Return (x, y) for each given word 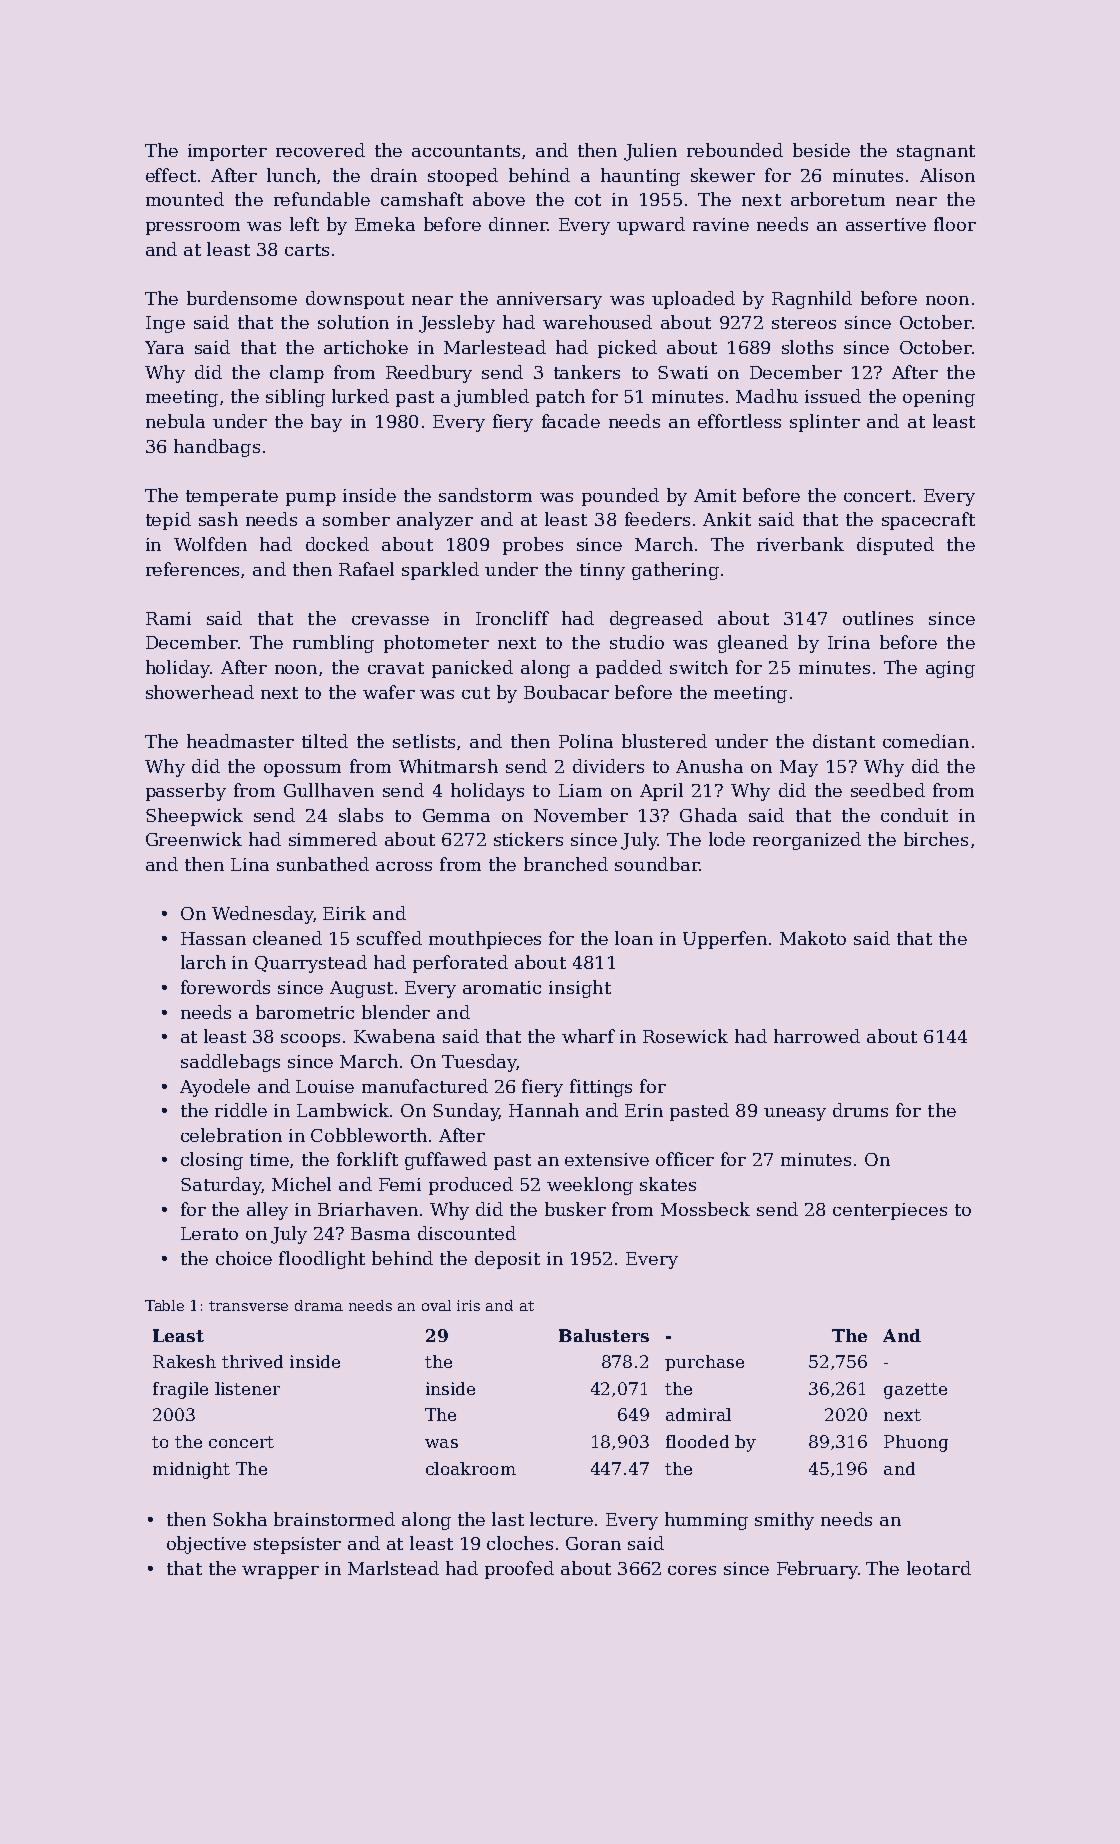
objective (206, 1545)
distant (844, 741)
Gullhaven (329, 790)
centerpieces (890, 1211)
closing (212, 1161)
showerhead (200, 692)
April (661, 792)
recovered (320, 150)
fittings (601, 1088)
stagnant (936, 153)
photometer (436, 644)
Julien (650, 152)
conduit (914, 815)
